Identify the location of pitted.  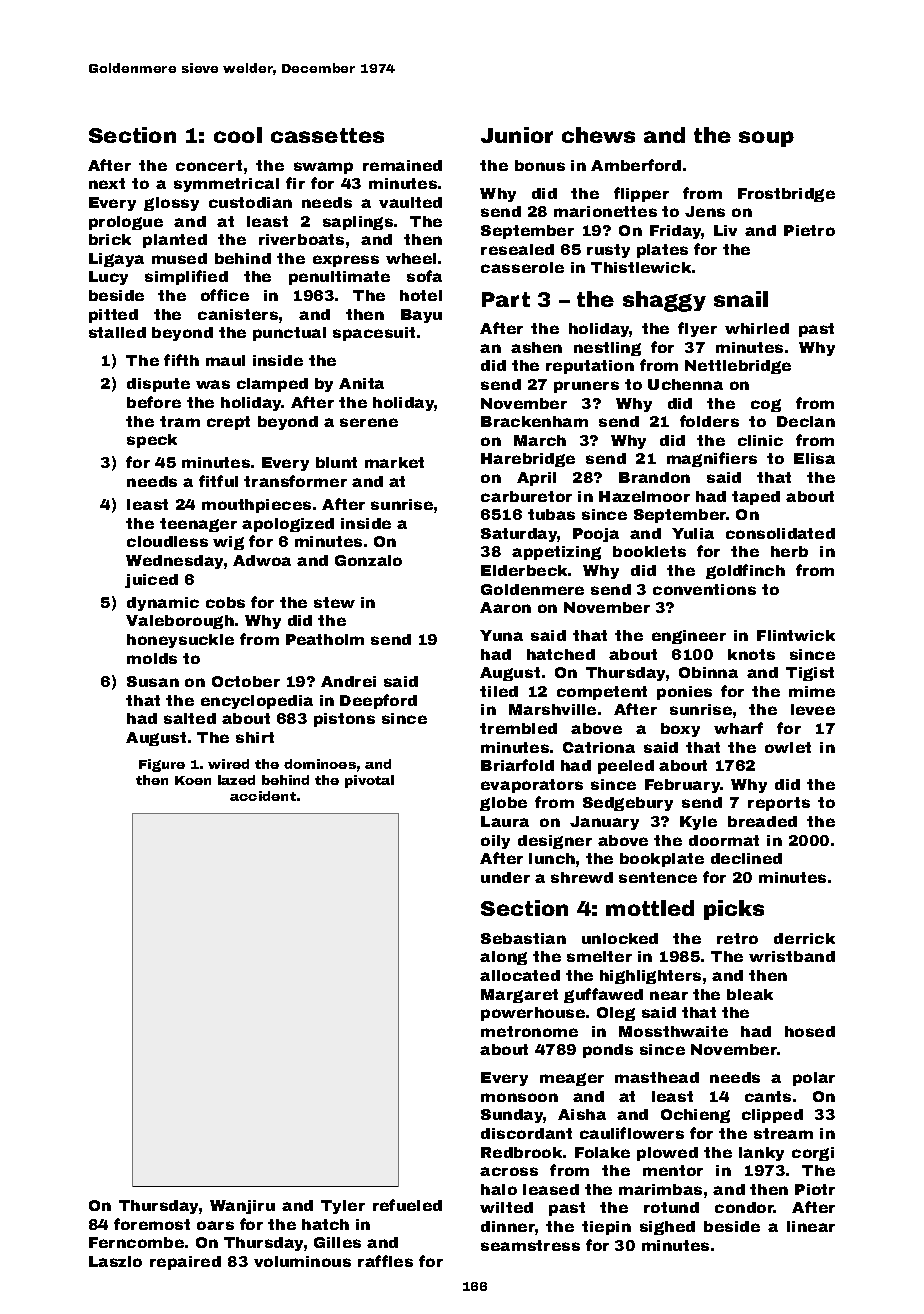
(113, 316).
